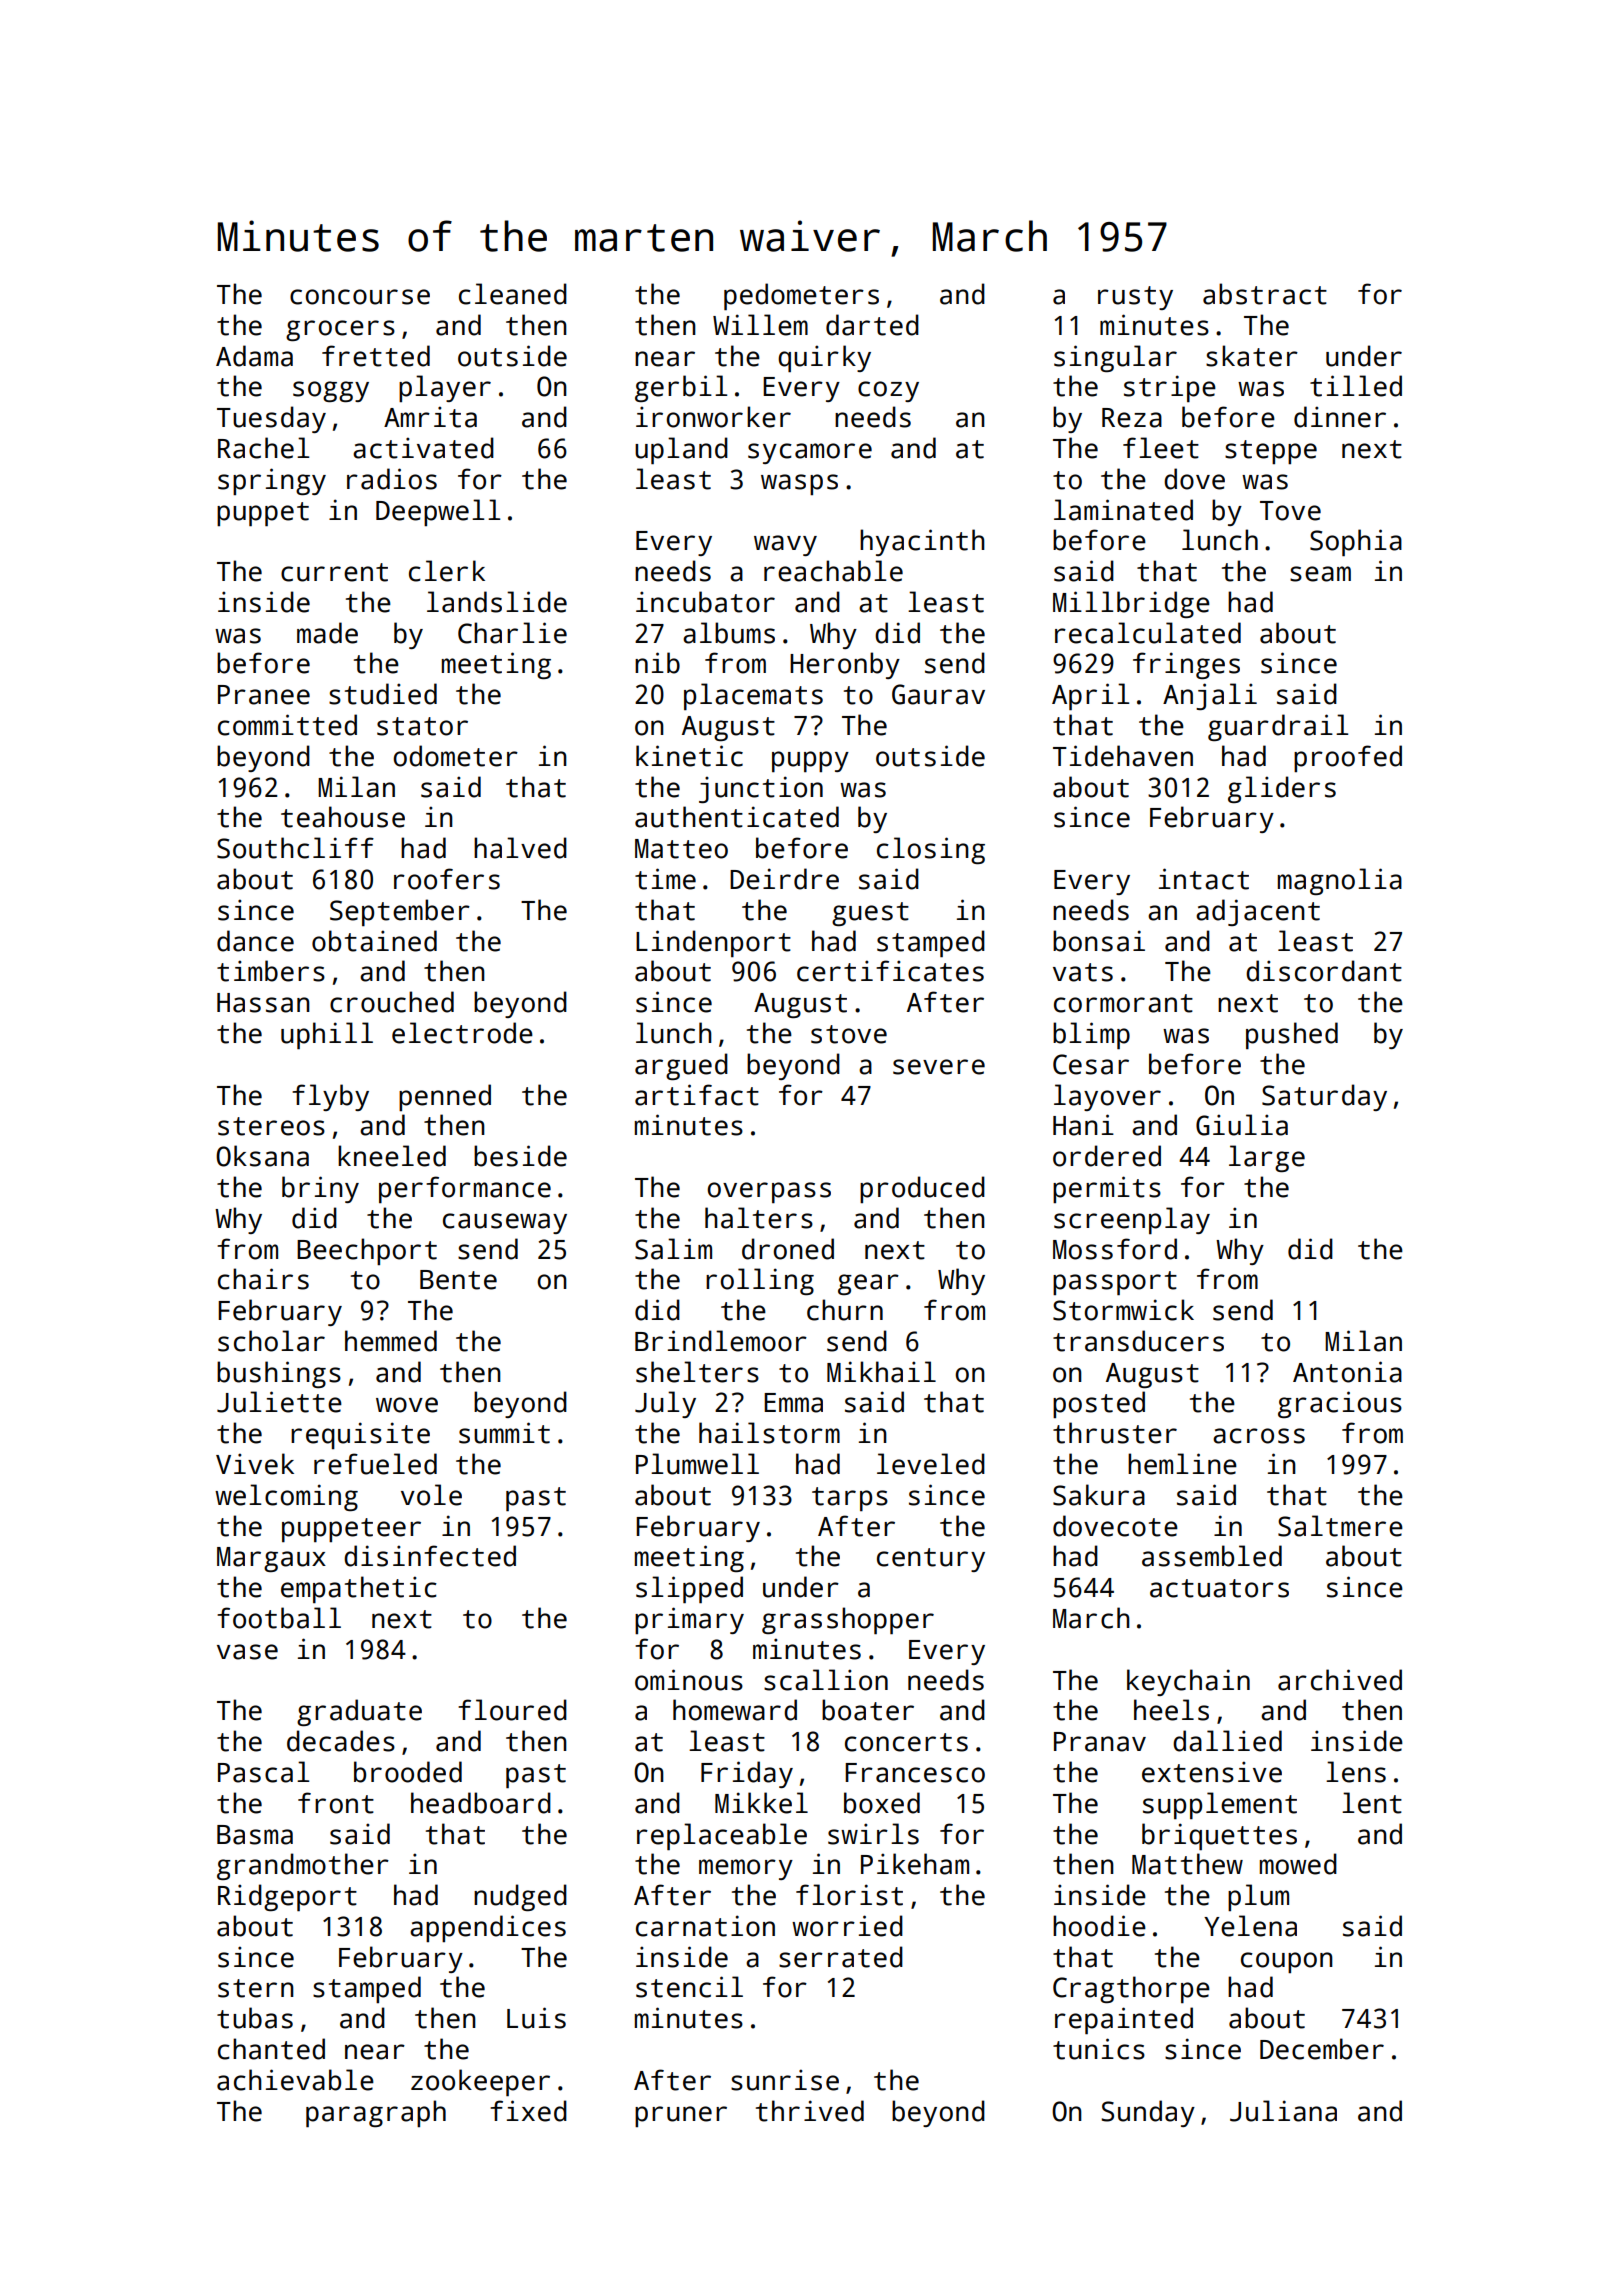 The height and width of the screenshot is (2292, 1620). Describe the element at coordinates (295, 848) in the screenshot. I see `Southcliff` at that location.
